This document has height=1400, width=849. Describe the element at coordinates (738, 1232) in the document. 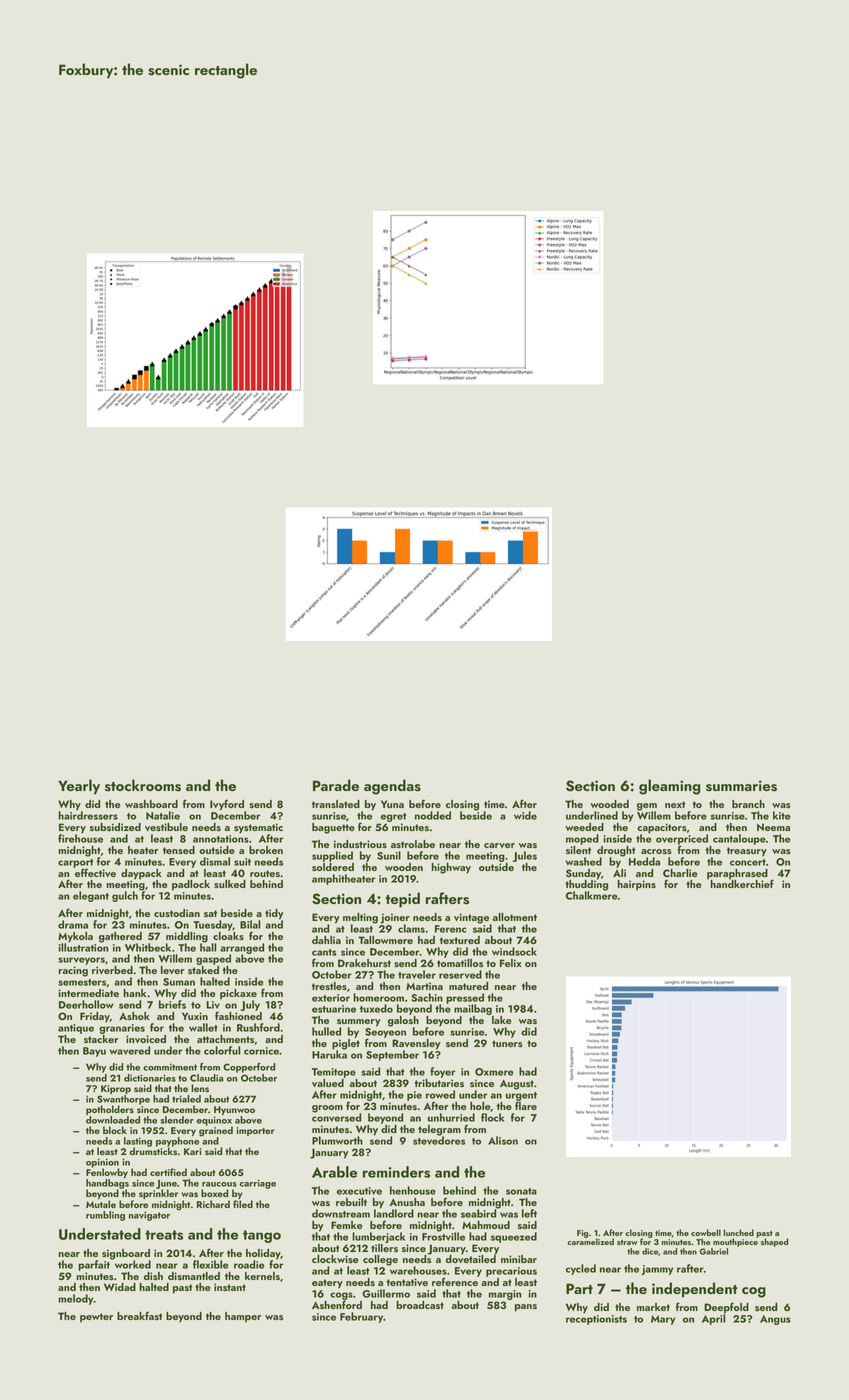

I see `lunched` at that location.
